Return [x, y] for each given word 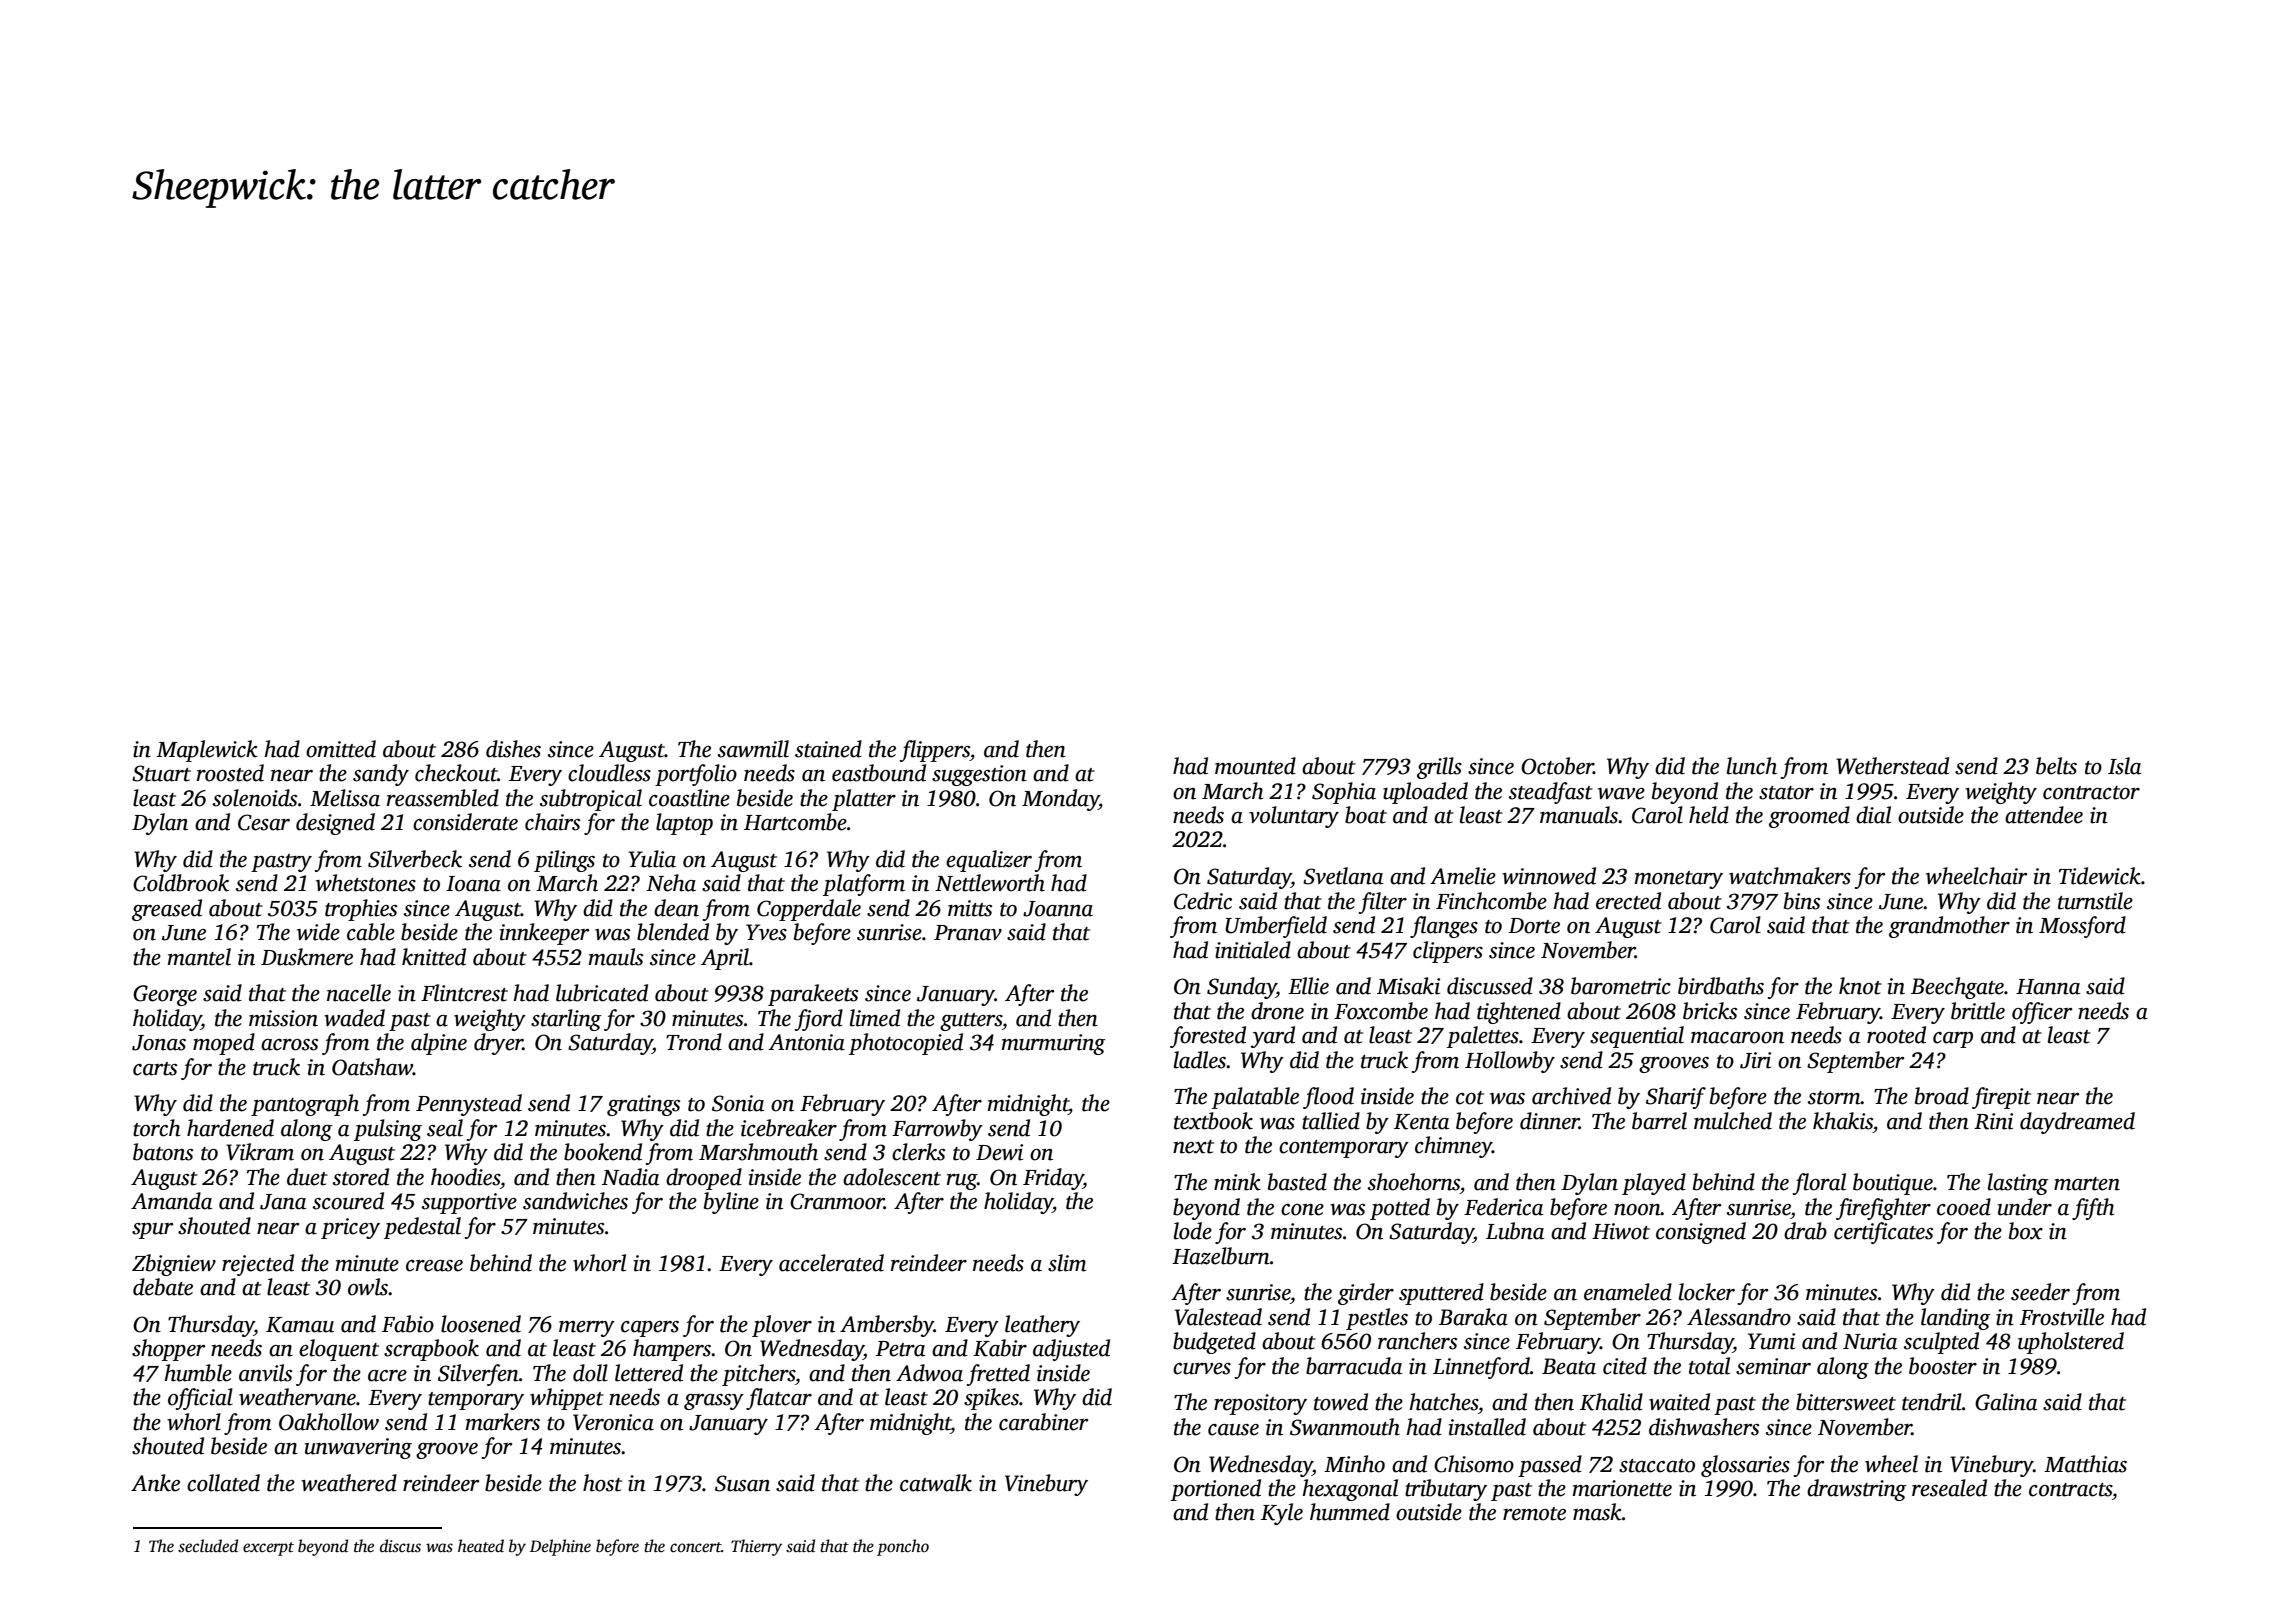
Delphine [560, 1547]
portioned [1216, 1490]
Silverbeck [415, 859]
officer [2042, 1013]
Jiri [1755, 1060]
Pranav [968, 933]
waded [354, 1018]
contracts [2070, 1490]
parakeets [813, 995]
